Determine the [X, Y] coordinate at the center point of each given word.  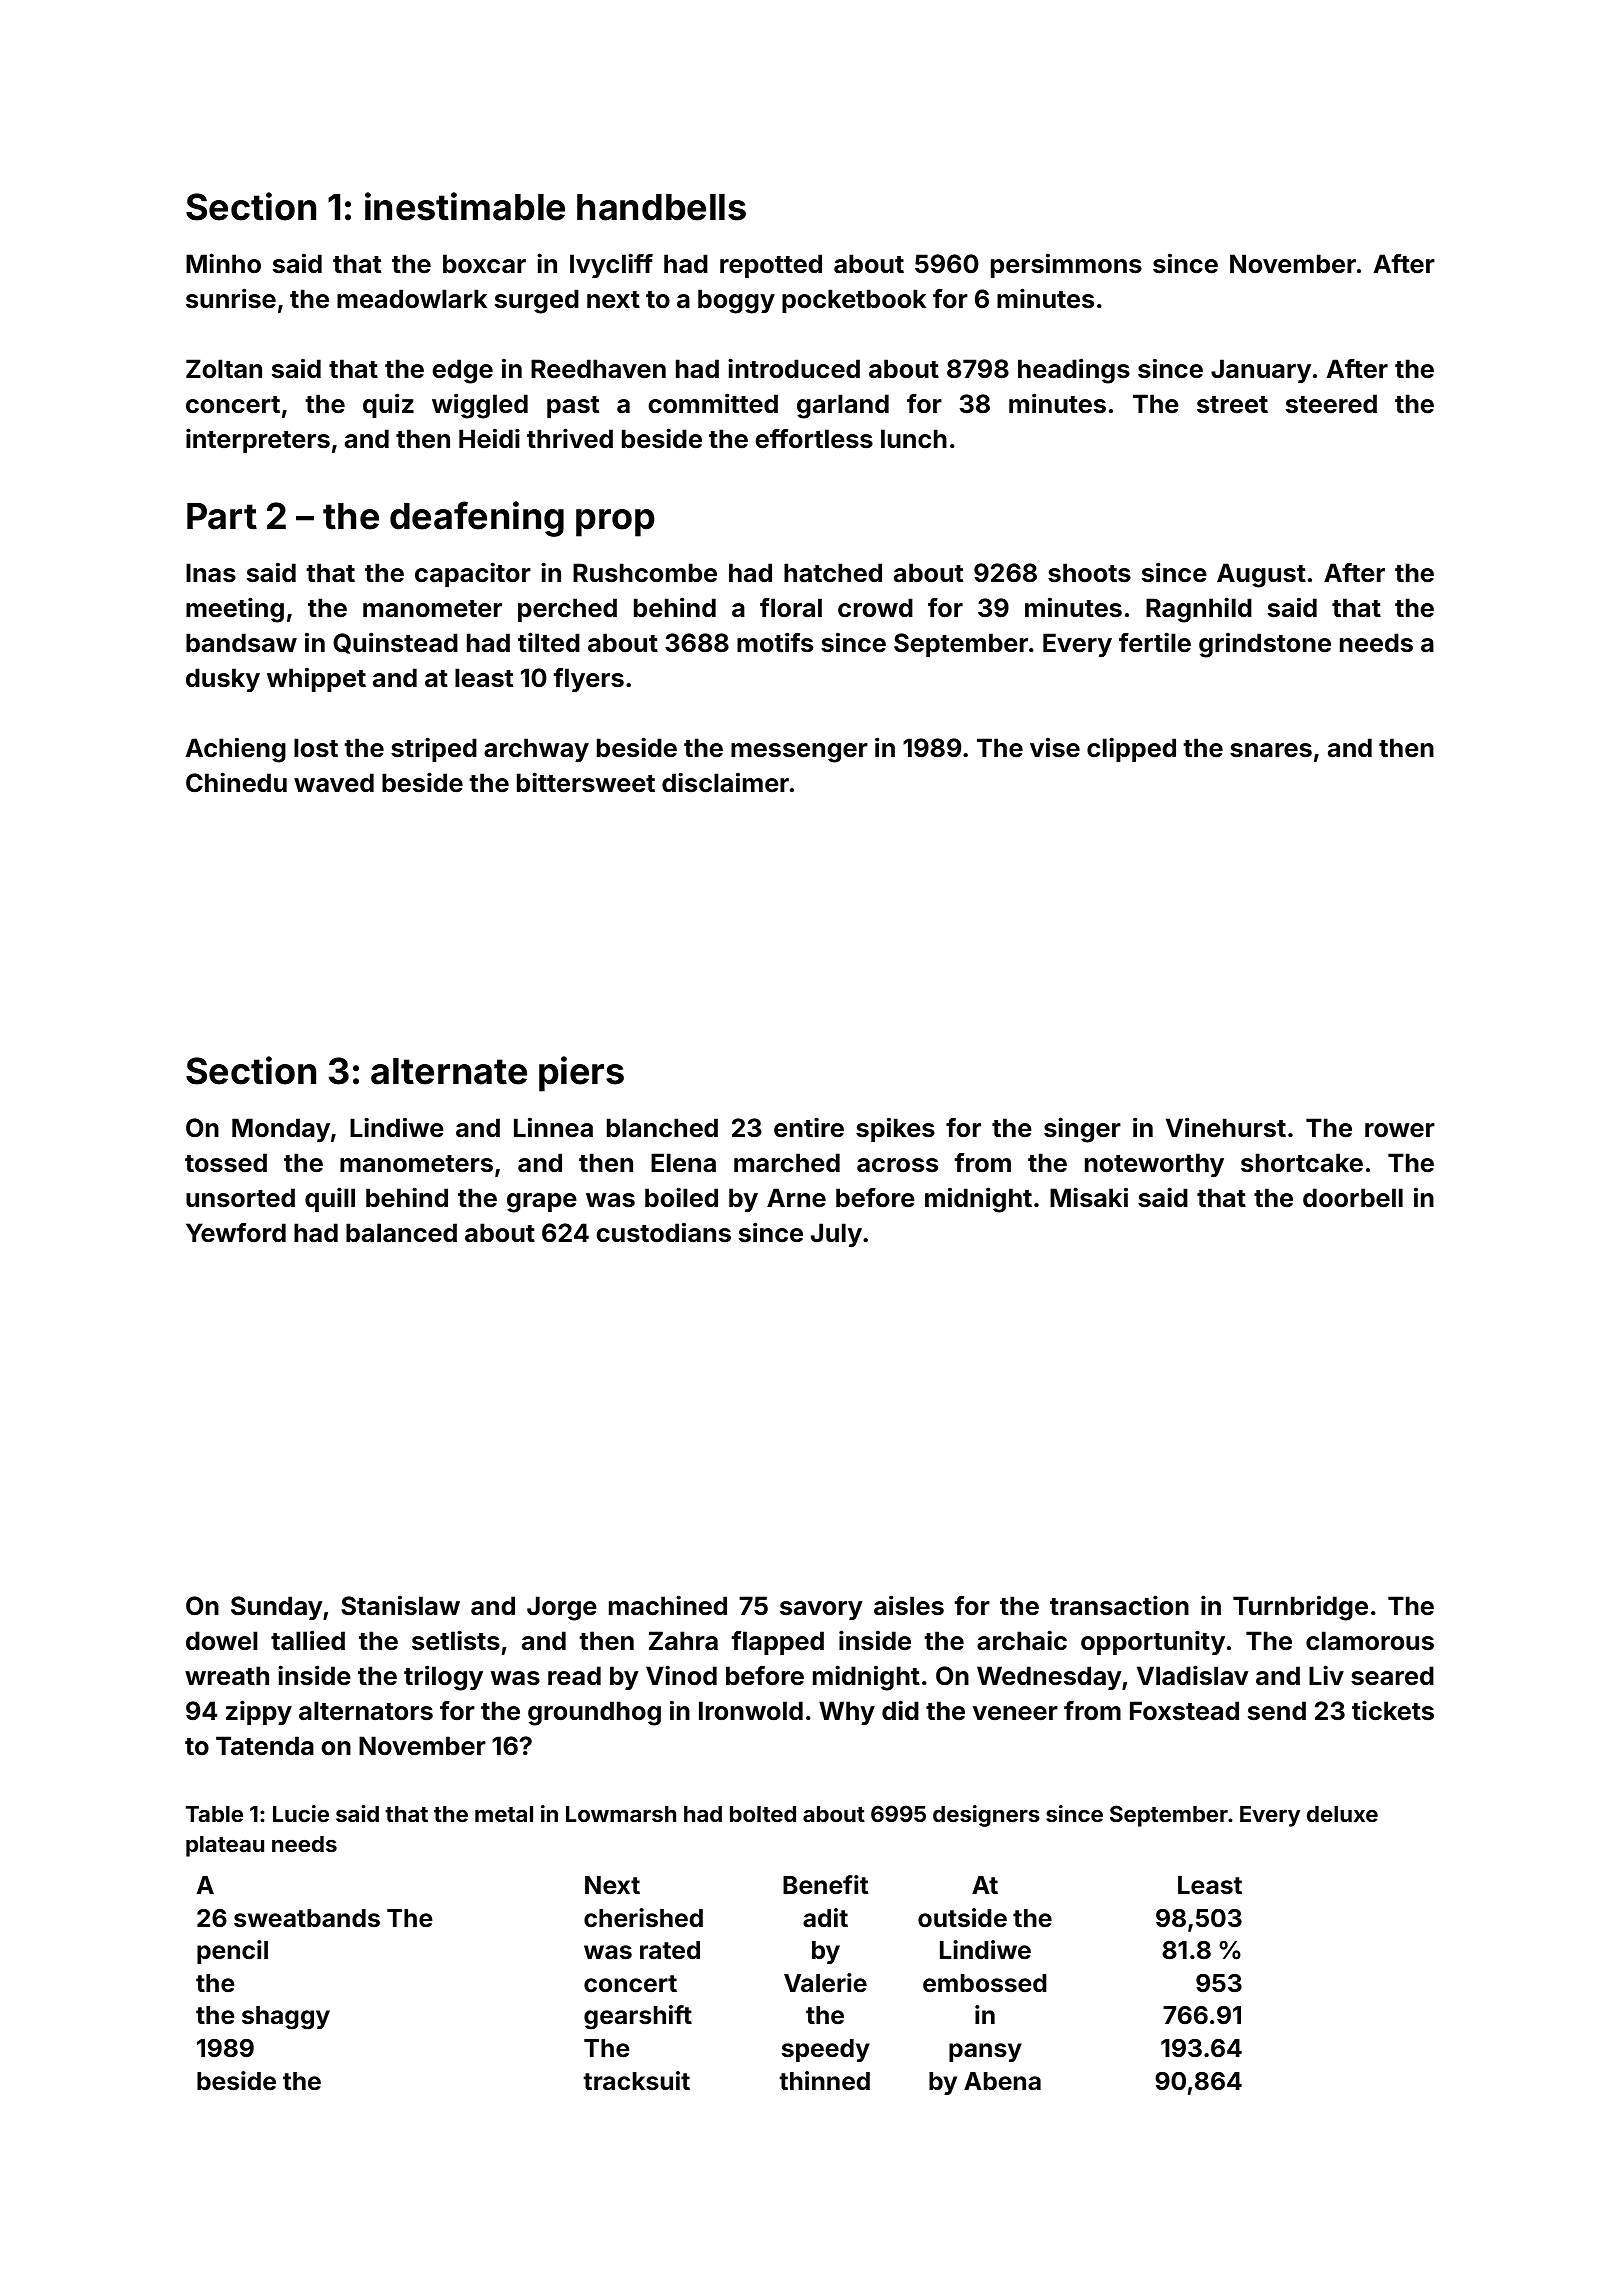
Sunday [277, 1608]
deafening [477, 519]
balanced [401, 1233]
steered [1331, 404]
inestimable [465, 206]
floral [791, 608]
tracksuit [636, 2081]
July [836, 1235]
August [1261, 575]
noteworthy [1154, 1165]
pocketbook [854, 301]
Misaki [1089, 1197]
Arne [796, 1198]
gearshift [638, 2017]
